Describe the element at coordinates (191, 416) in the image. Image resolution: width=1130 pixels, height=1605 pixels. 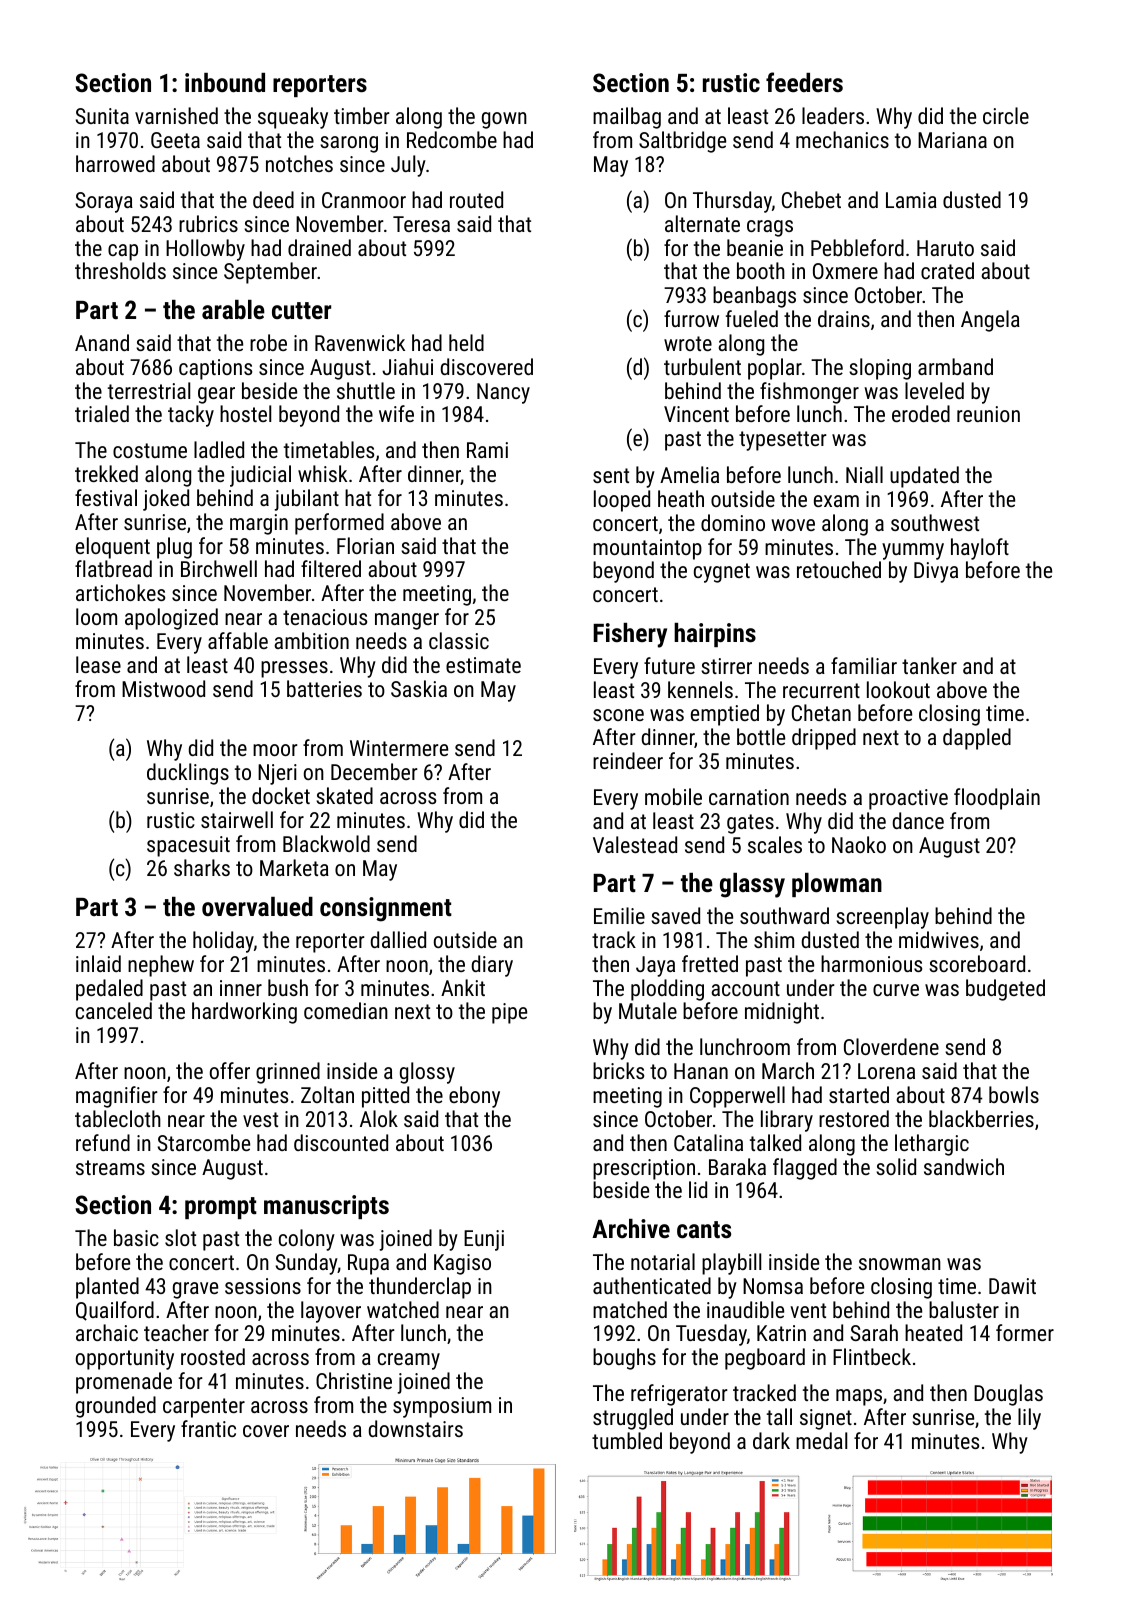
I see `tacky` at that location.
